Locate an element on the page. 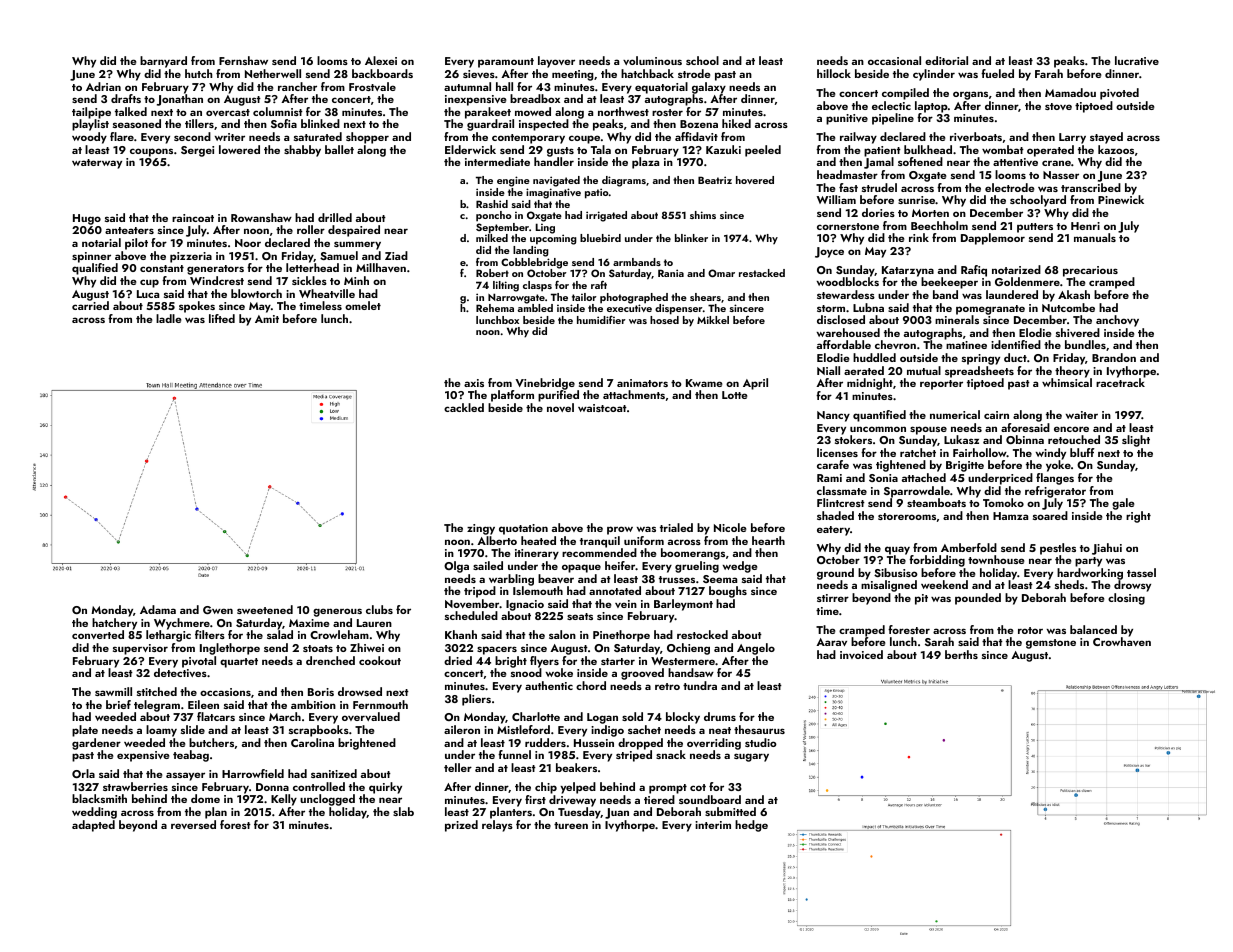 Image resolution: width=1233 pixels, height=952 pixels. adapted is located at coordinates (93, 826).
